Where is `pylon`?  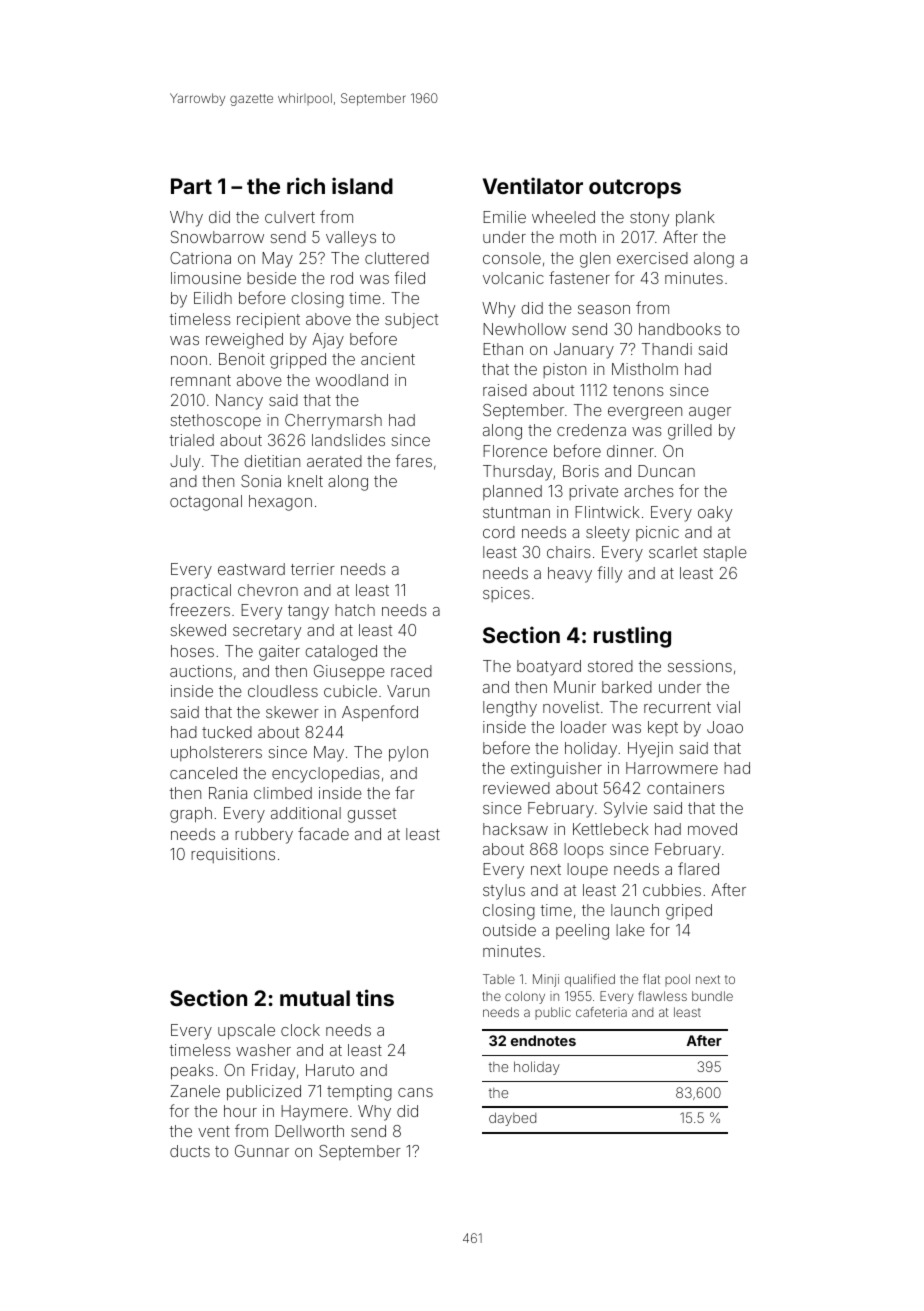 pylon is located at coordinates (408, 754).
